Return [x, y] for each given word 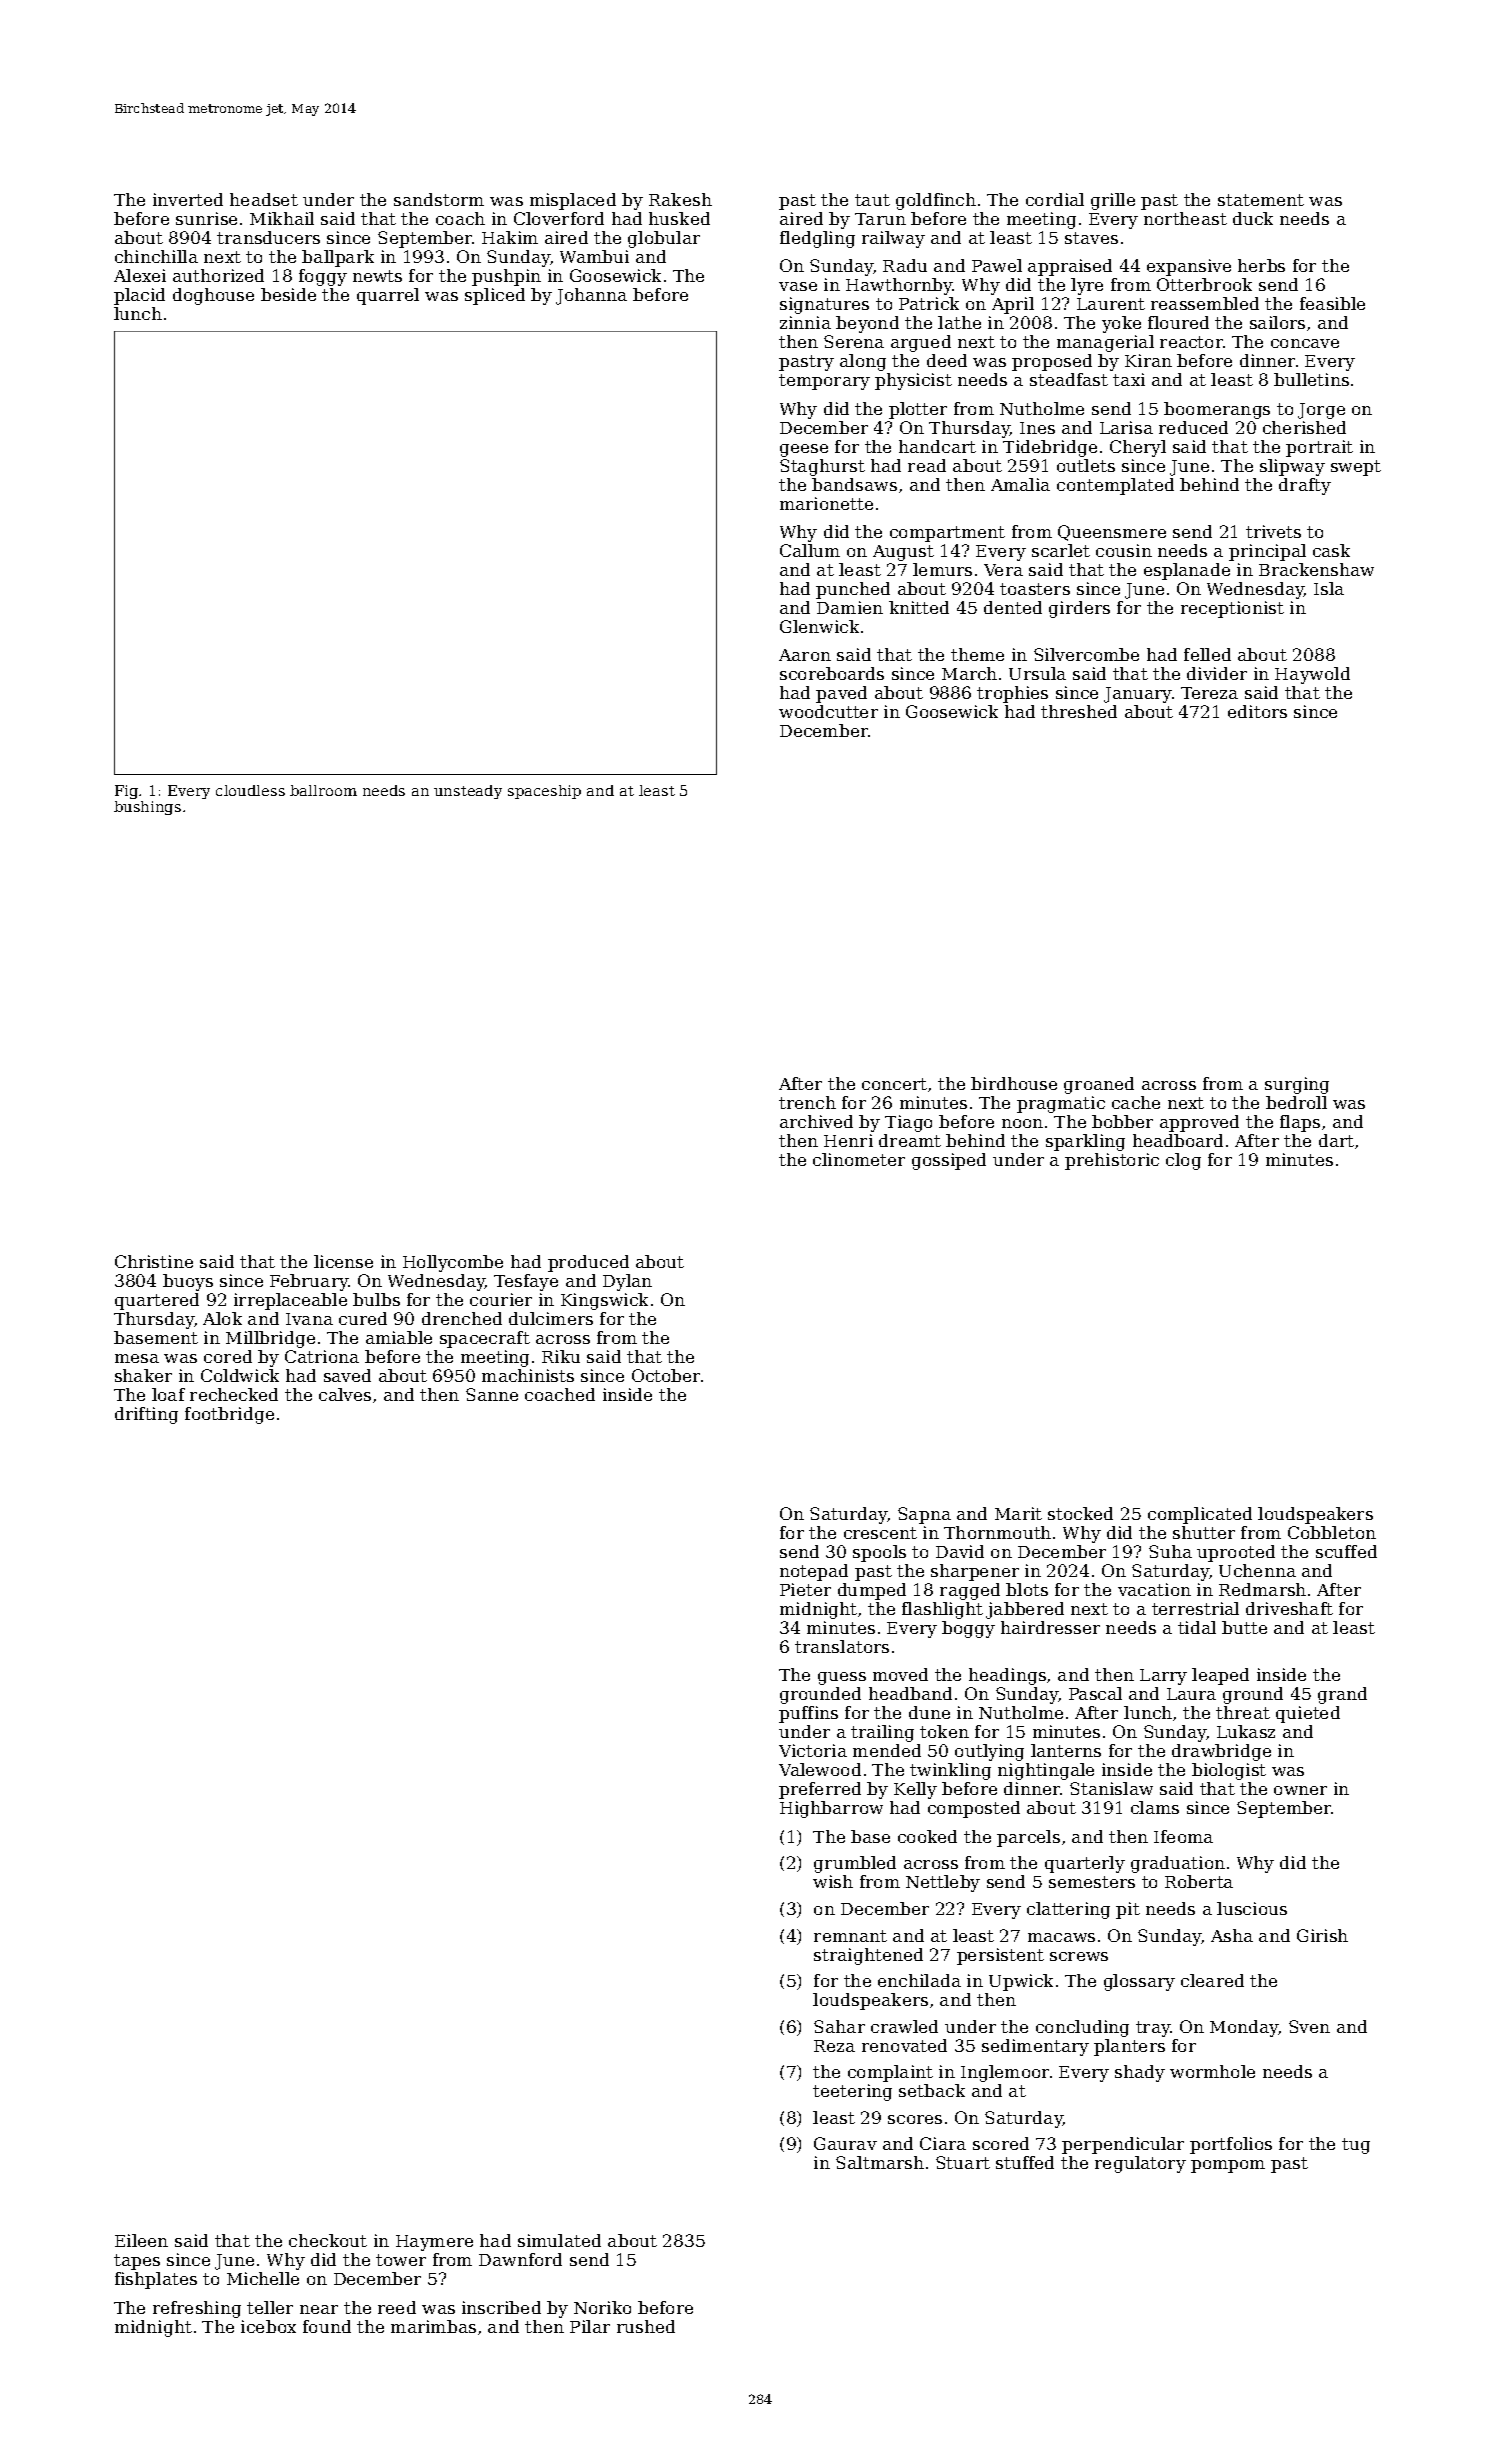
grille [1113, 201]
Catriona [322, 1356]
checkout [328, 2240]
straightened [868, 1956]
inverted [188, 199]
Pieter [805, 1589]
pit [1128, 1910]
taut [872, 200]
